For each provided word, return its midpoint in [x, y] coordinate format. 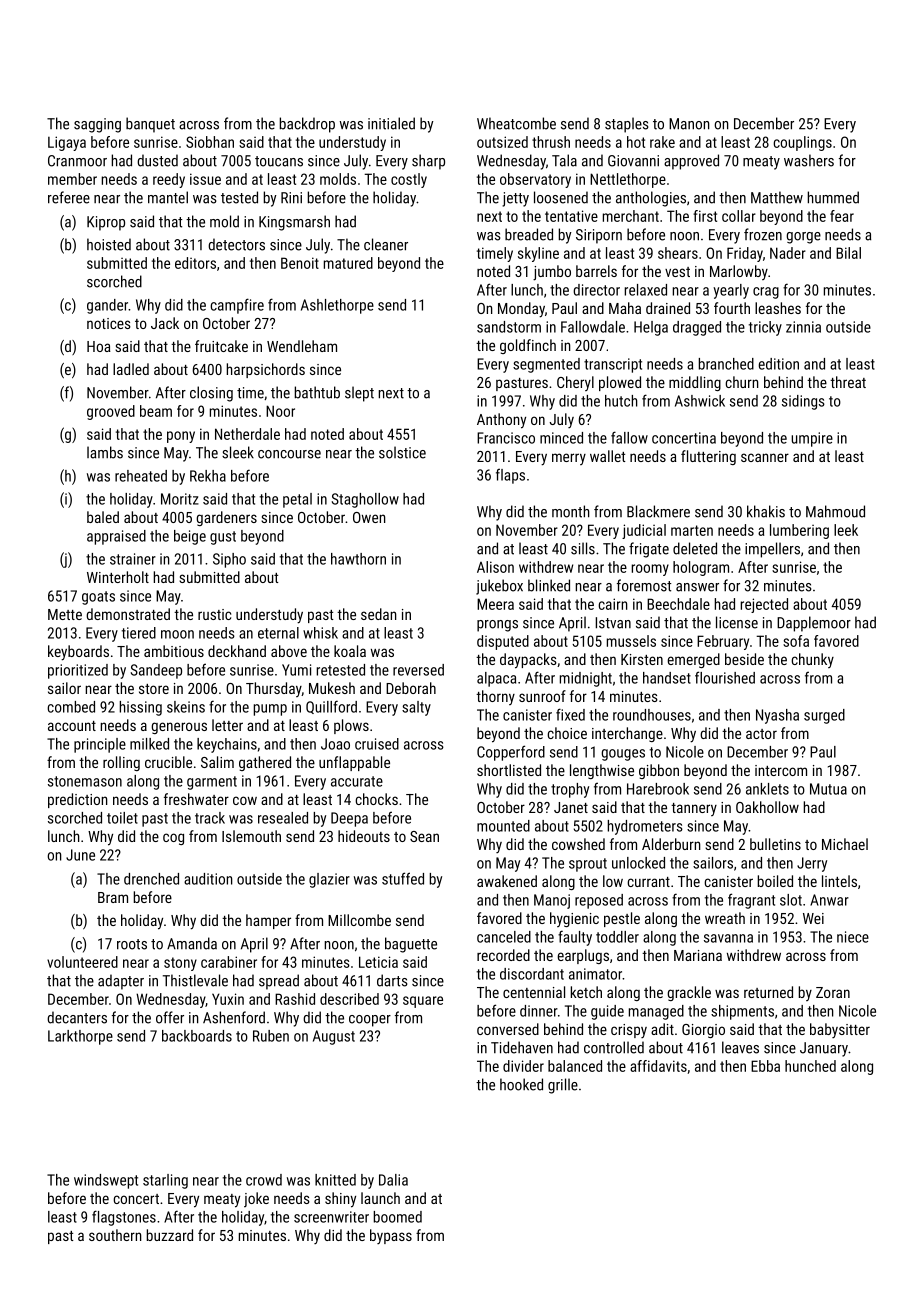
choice [567, 733]
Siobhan [210, 142]
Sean [424, 836]
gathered [265, 763]
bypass [391, 1236]
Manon [689, 124]
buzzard [169, 1235]
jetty [515, 199]
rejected [764, 605]
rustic [214, 614]
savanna [728, 938]
